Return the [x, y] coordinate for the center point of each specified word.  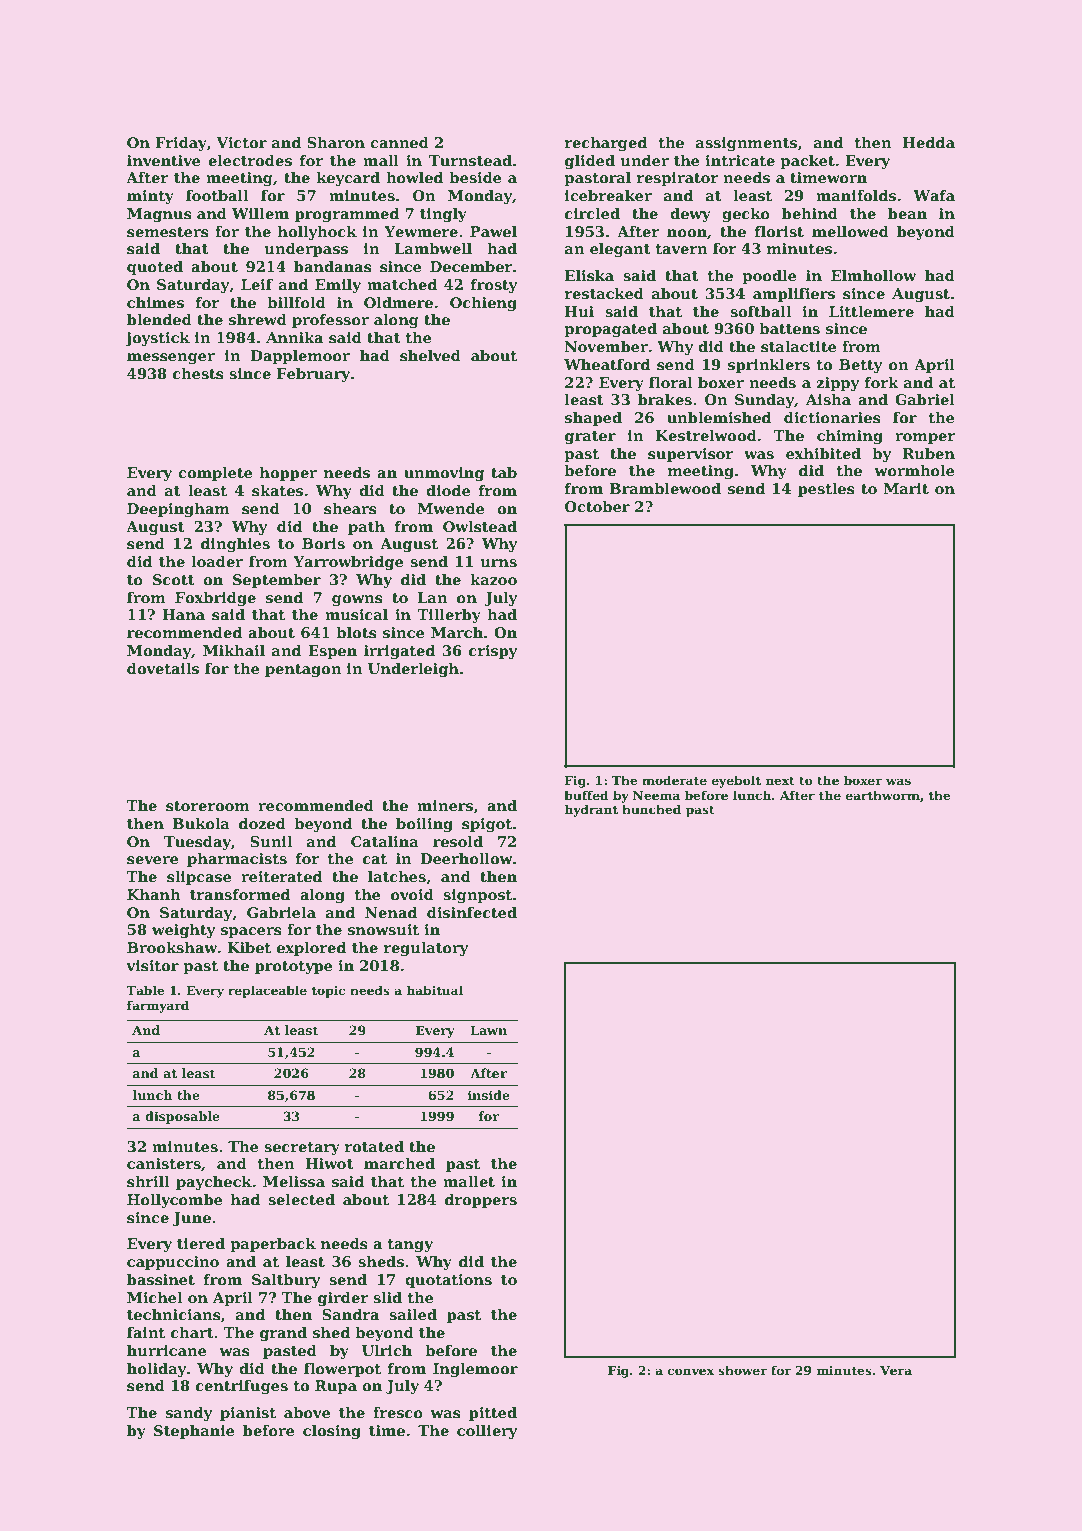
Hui [579, 311]
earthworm [883, 795]
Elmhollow [873, 275]
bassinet [161, 1280]
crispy [493, 652]
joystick [157, 339]
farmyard [158, 1006]
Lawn [488, 1030]
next [780, 781]
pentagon [303, 670]
